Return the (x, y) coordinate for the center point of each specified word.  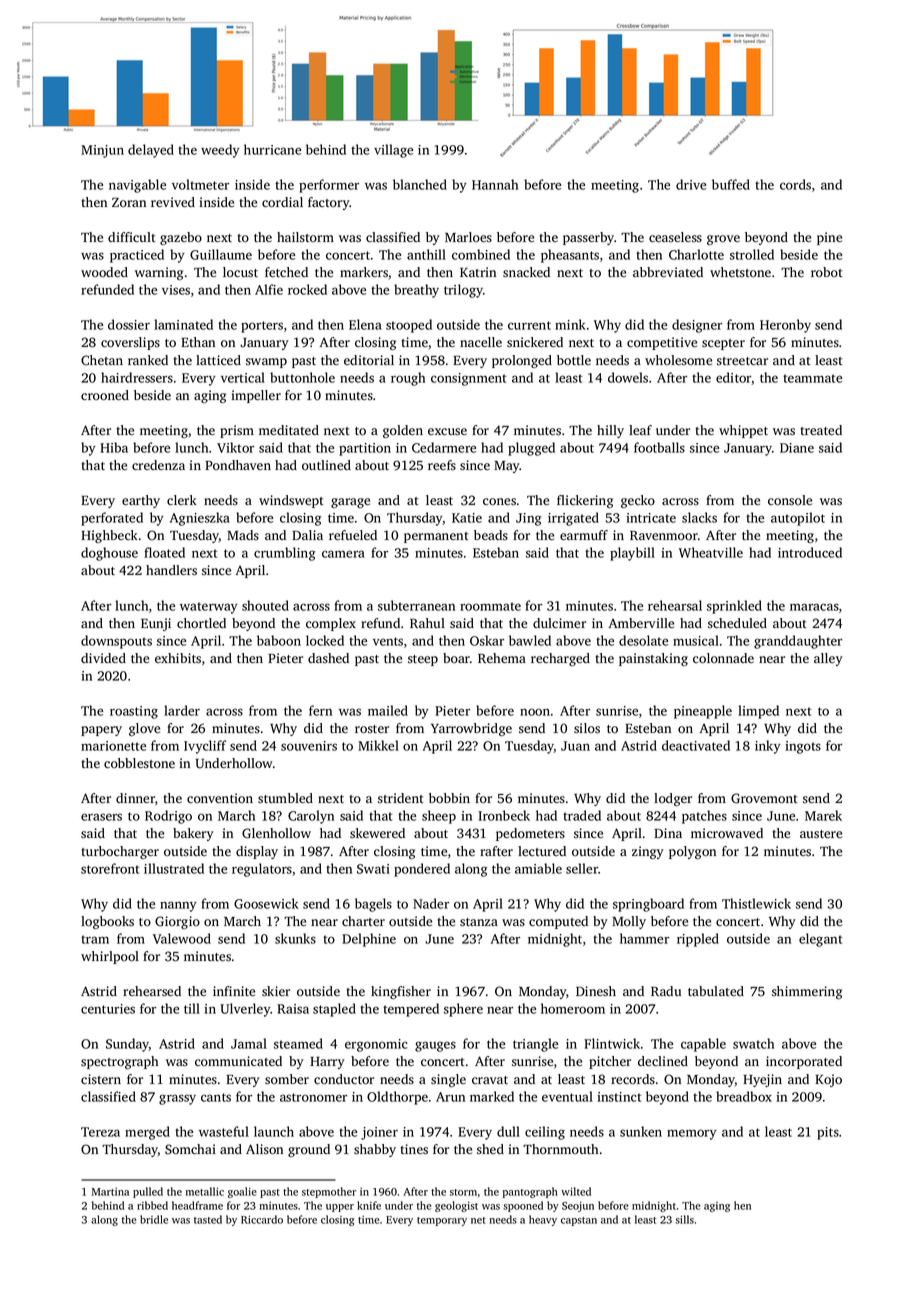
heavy (543, 1220)
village (393, 151)
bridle (154, 1219)
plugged (531, 449)
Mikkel (378, 745)
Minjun (102, 151)
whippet (743, 431)
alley (828, 659)
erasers (101, 817)
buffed (731, 184)
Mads (243, 535)
